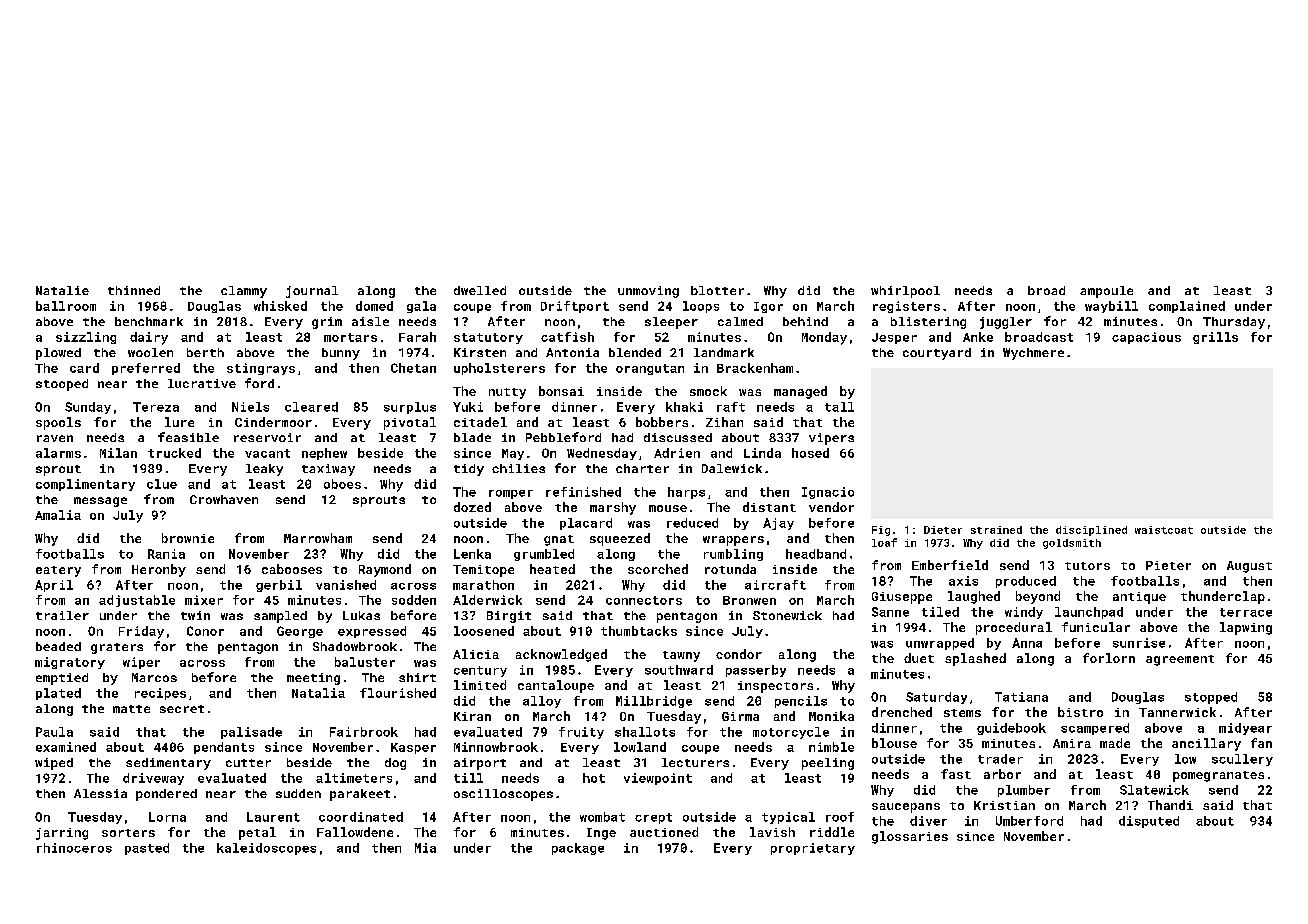 The width and height of the screenshot is (1308, 924). What do you see at coordinates (128, 833) in the screenshot?
I see `sorters` at bounding box center [128, 833].
